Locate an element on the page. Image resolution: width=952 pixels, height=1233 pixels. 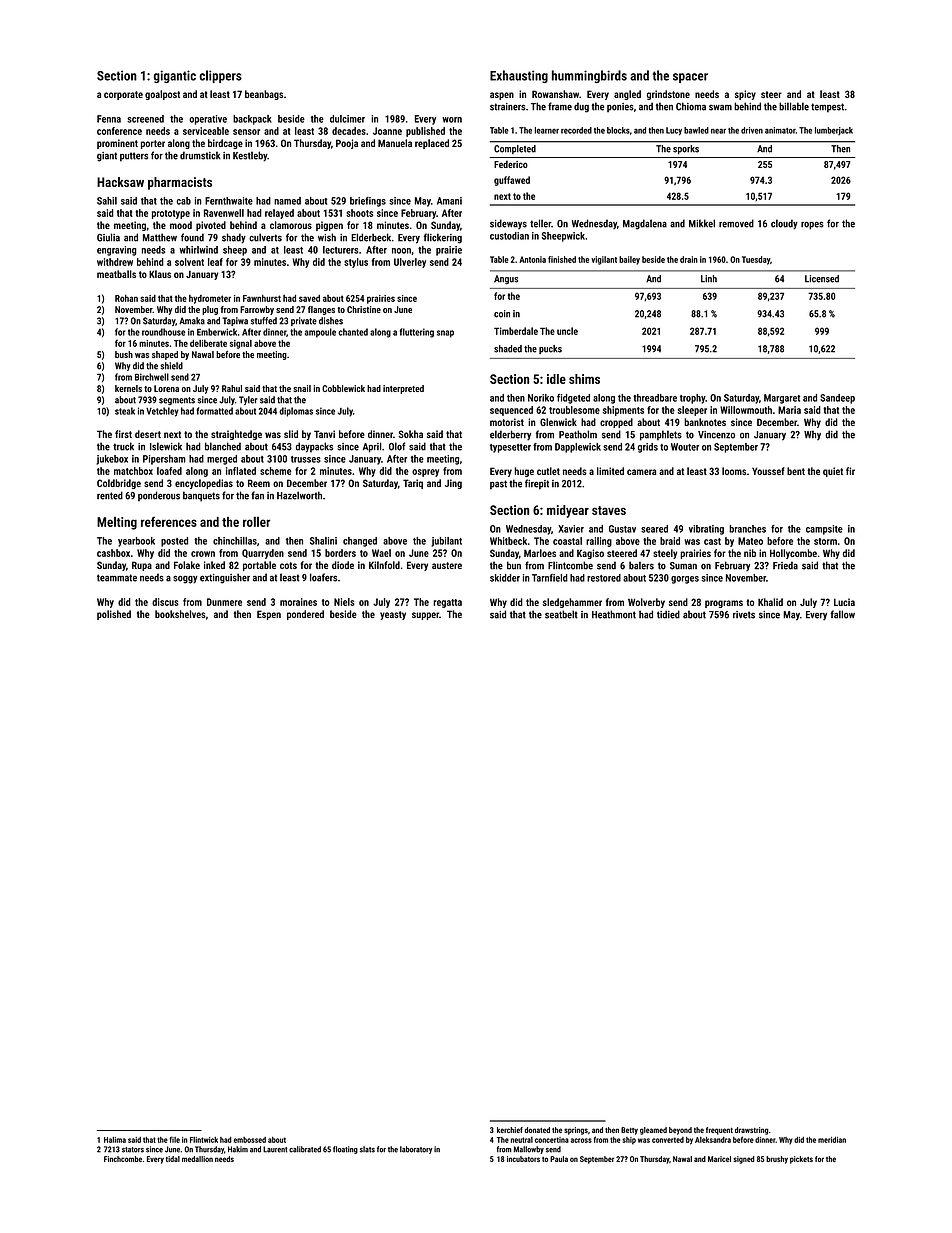
seatbelt is located at coordinates (561, 614).
